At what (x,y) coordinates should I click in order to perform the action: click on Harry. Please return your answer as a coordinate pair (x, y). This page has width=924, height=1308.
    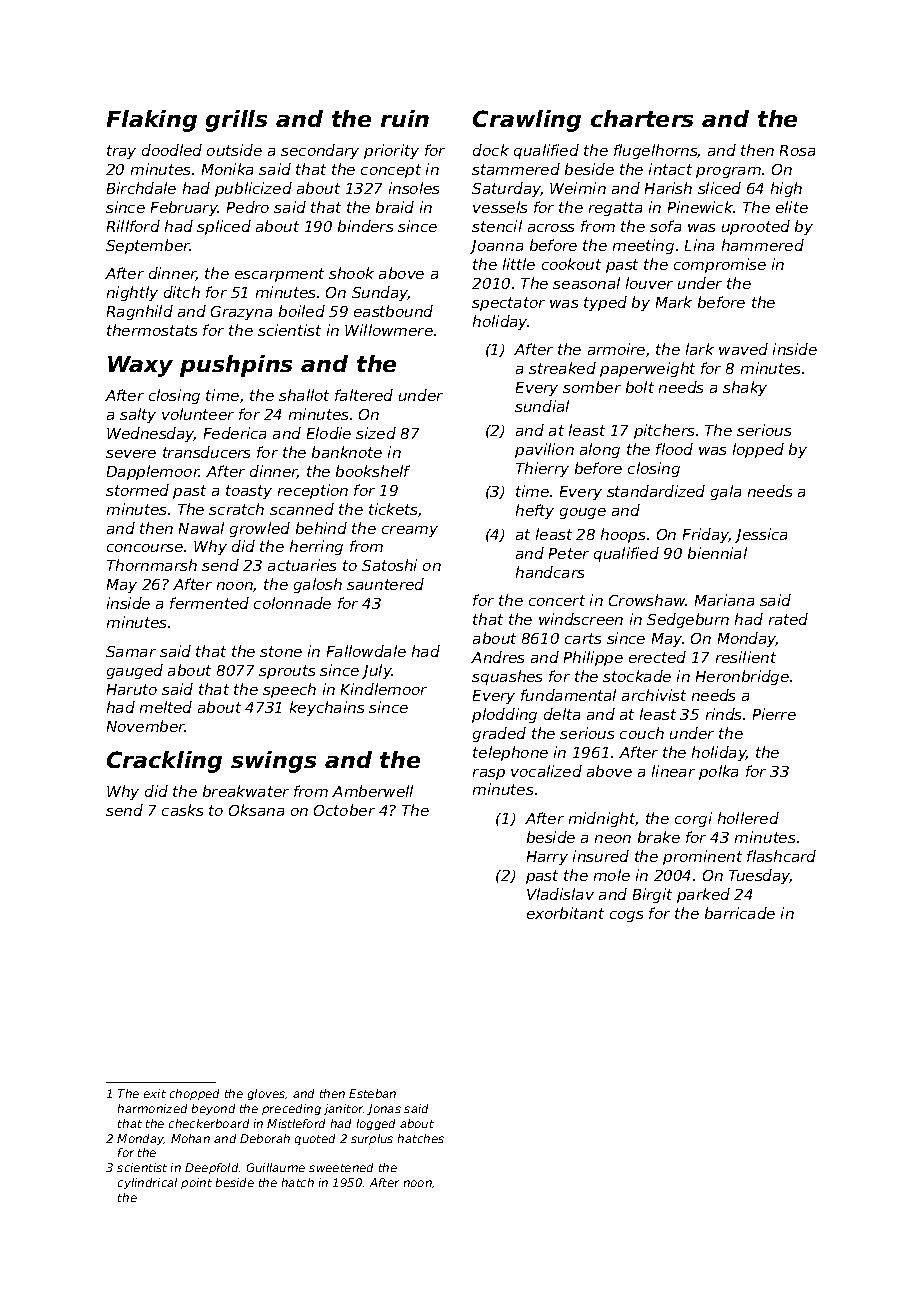
    Looking at the image, I should click on (547, 858).
